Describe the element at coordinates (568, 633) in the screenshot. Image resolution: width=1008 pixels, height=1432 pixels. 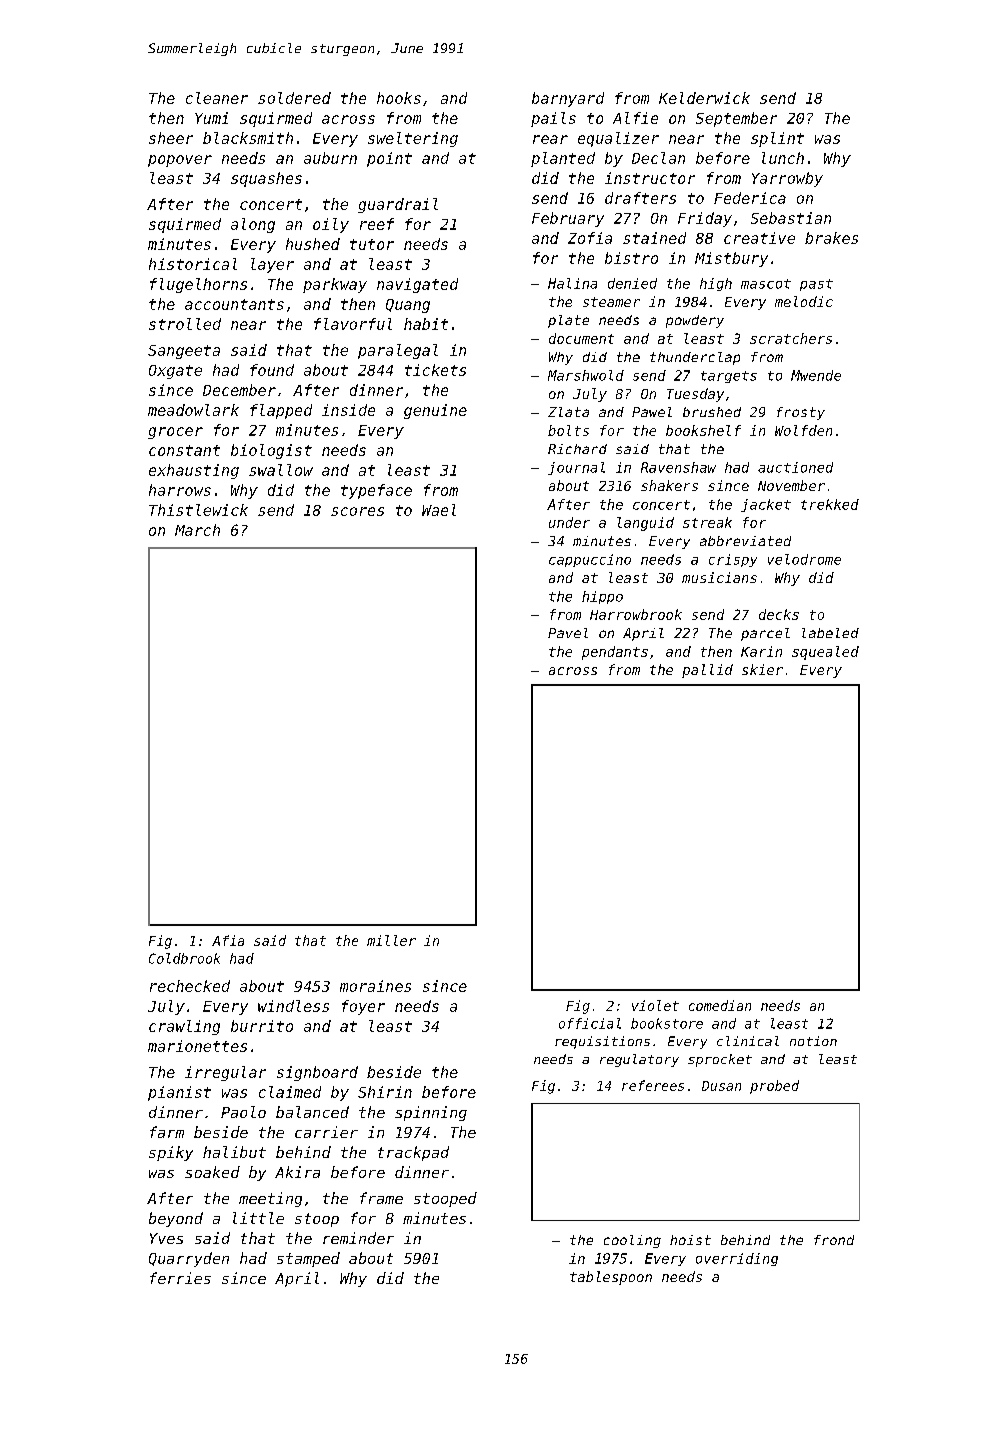
I see `Pavel` at that location.
